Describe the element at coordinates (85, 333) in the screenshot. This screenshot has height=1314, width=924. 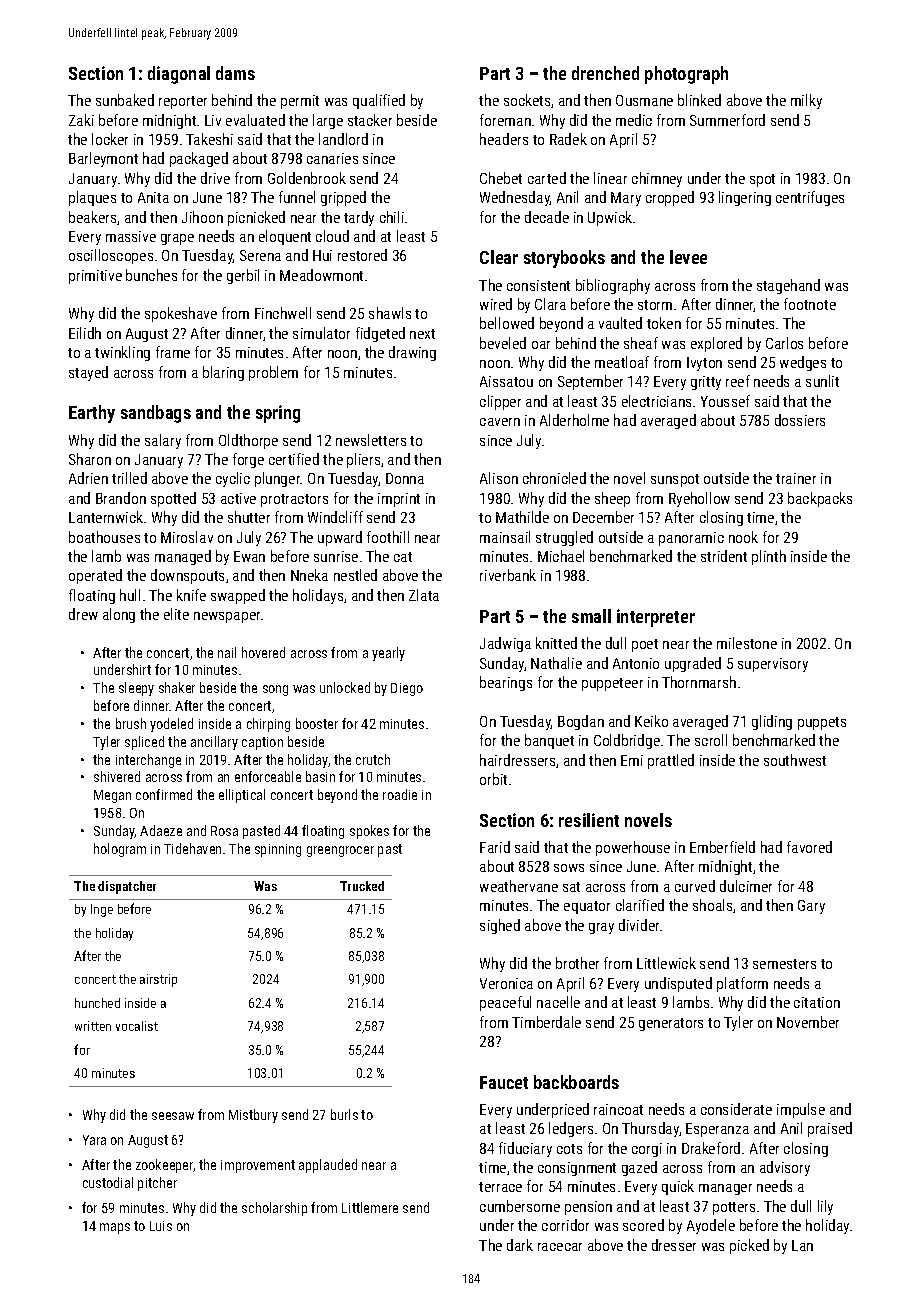
I see `Eilidh` at that location.
